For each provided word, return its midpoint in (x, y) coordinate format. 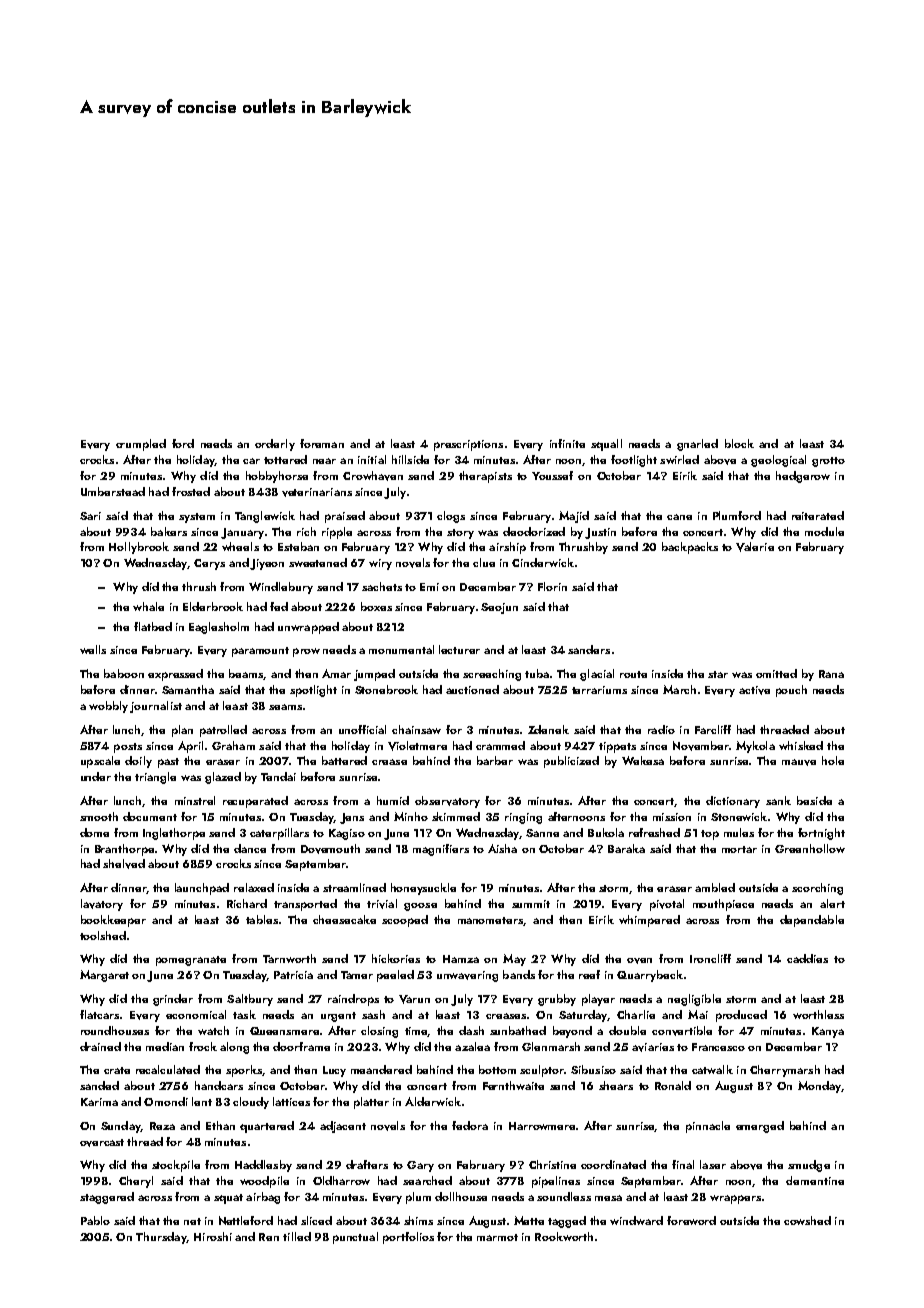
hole (833, 760)
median (165, 1046)
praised (345, 517)
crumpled (141, 445)
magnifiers (441, 850)
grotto (828, 462)
